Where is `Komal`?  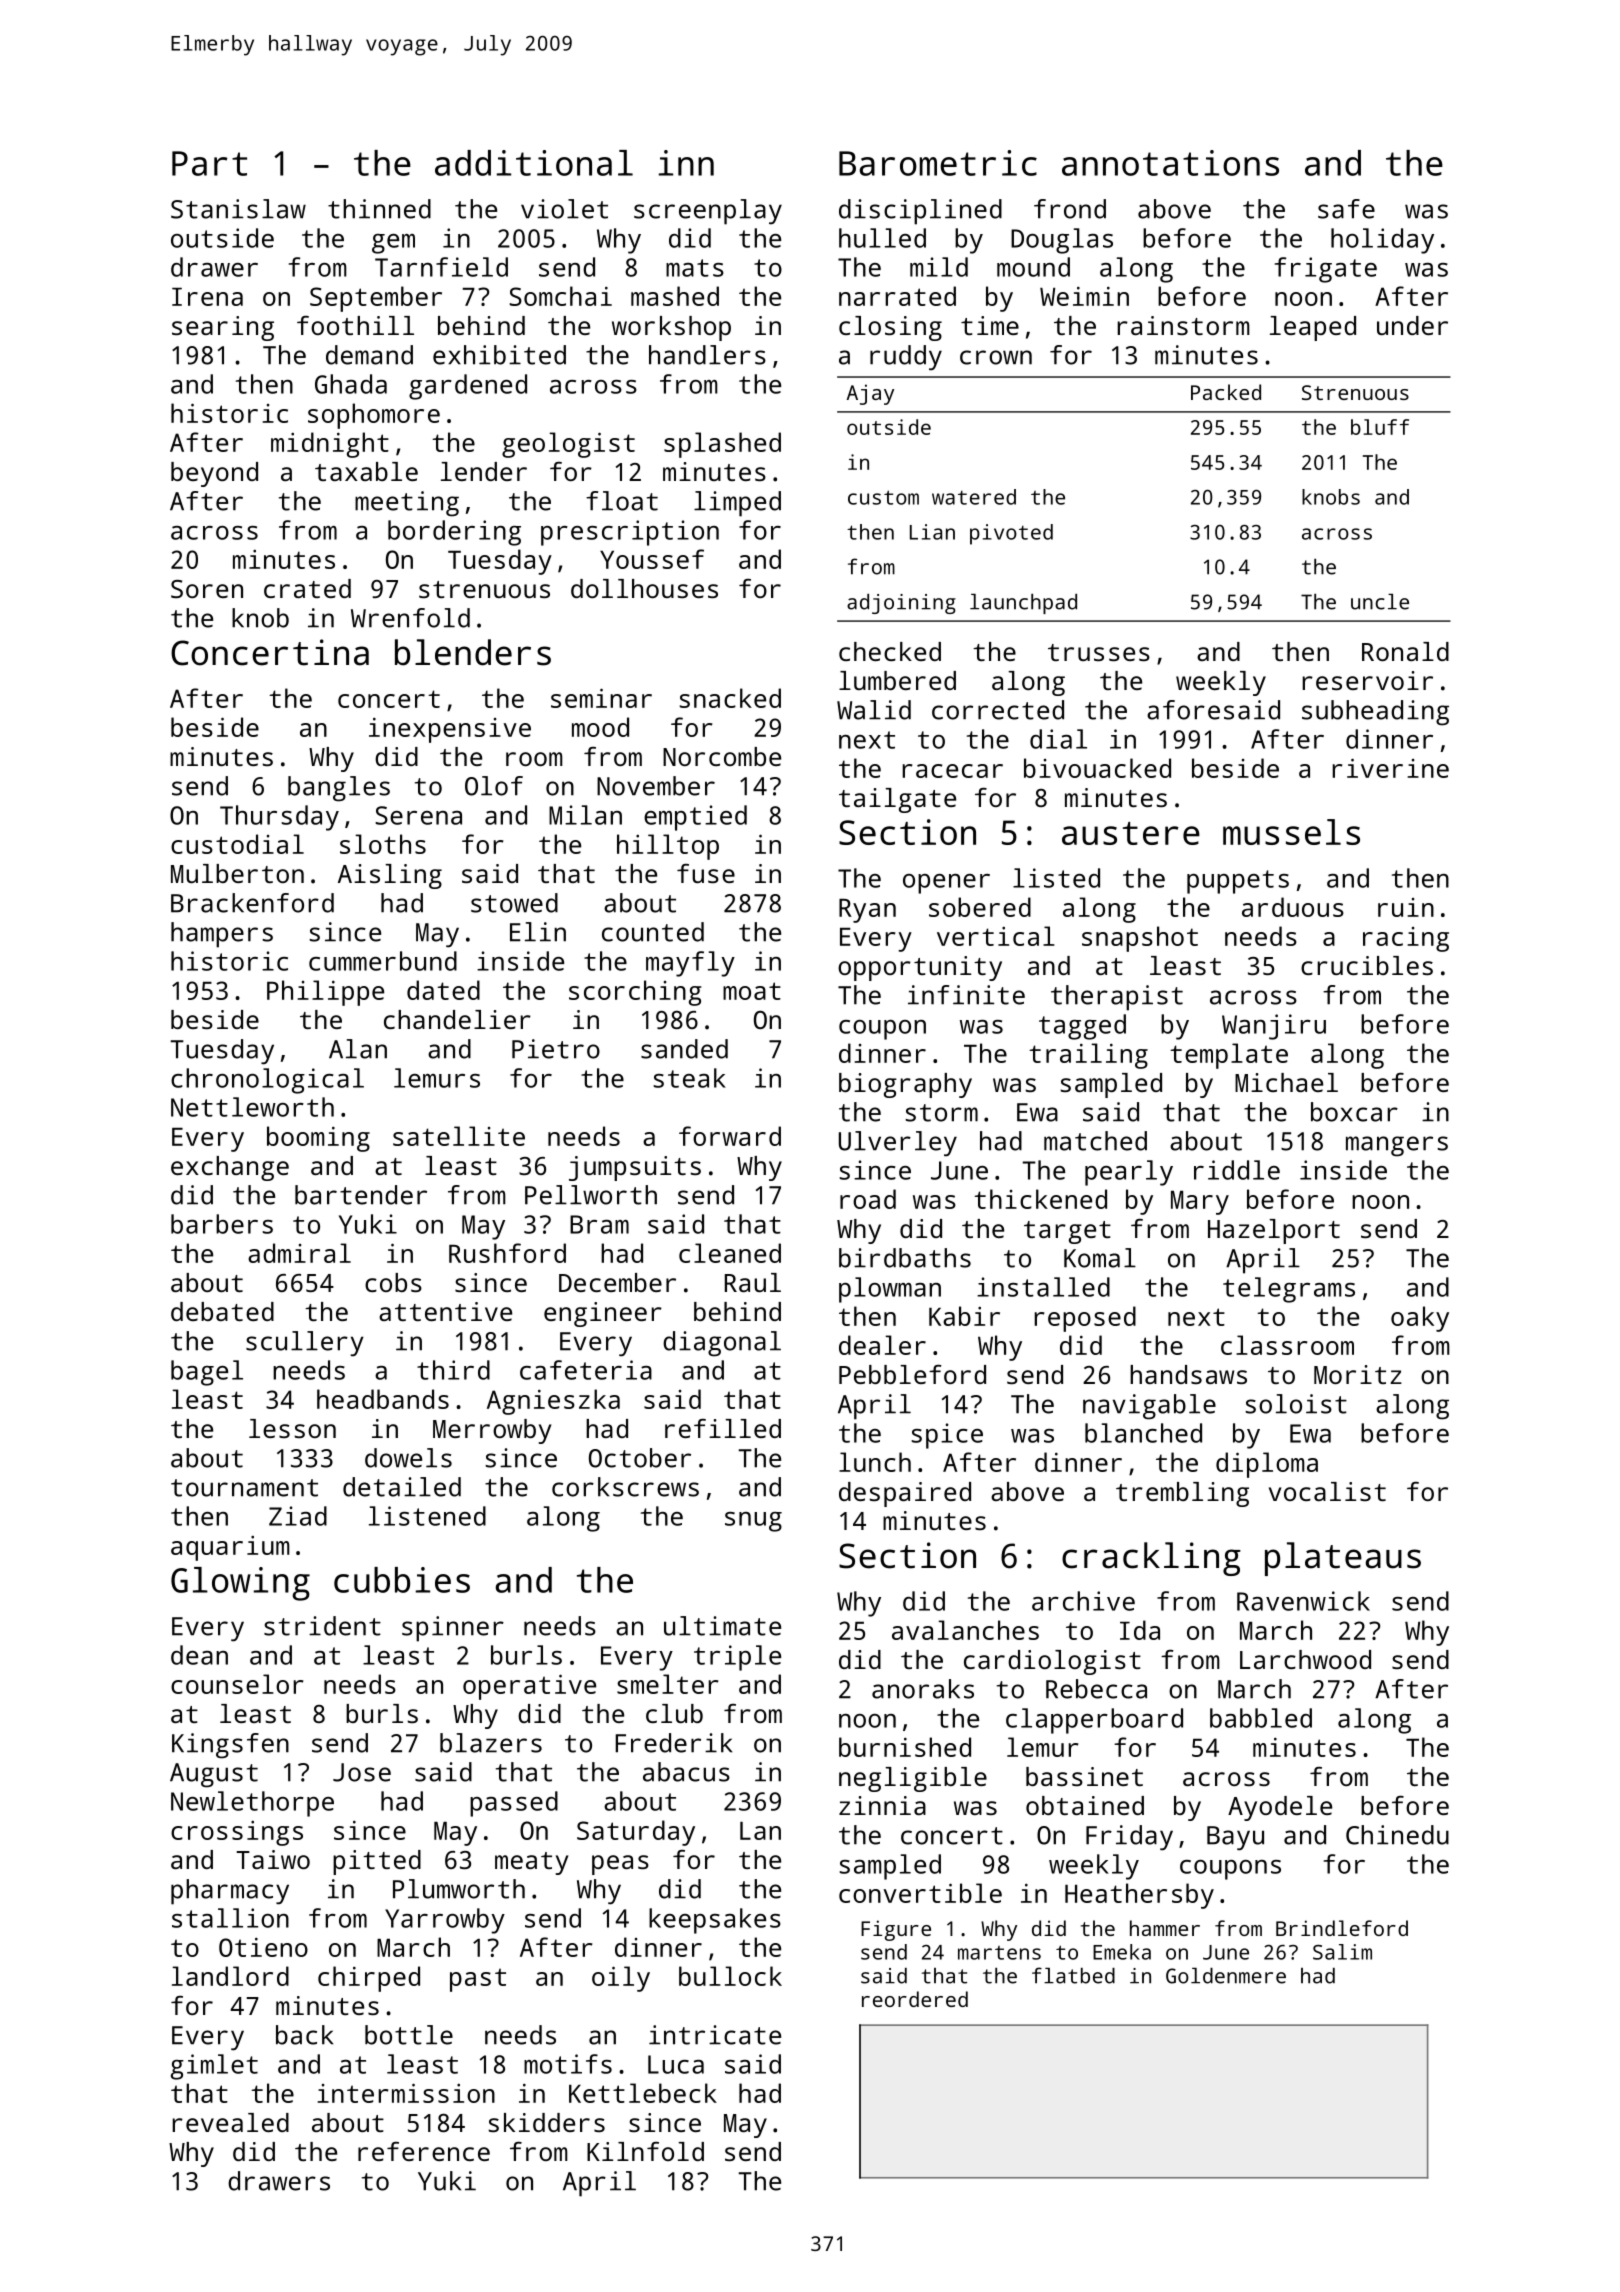 Komal is located at coordinates (1100, 1258).
